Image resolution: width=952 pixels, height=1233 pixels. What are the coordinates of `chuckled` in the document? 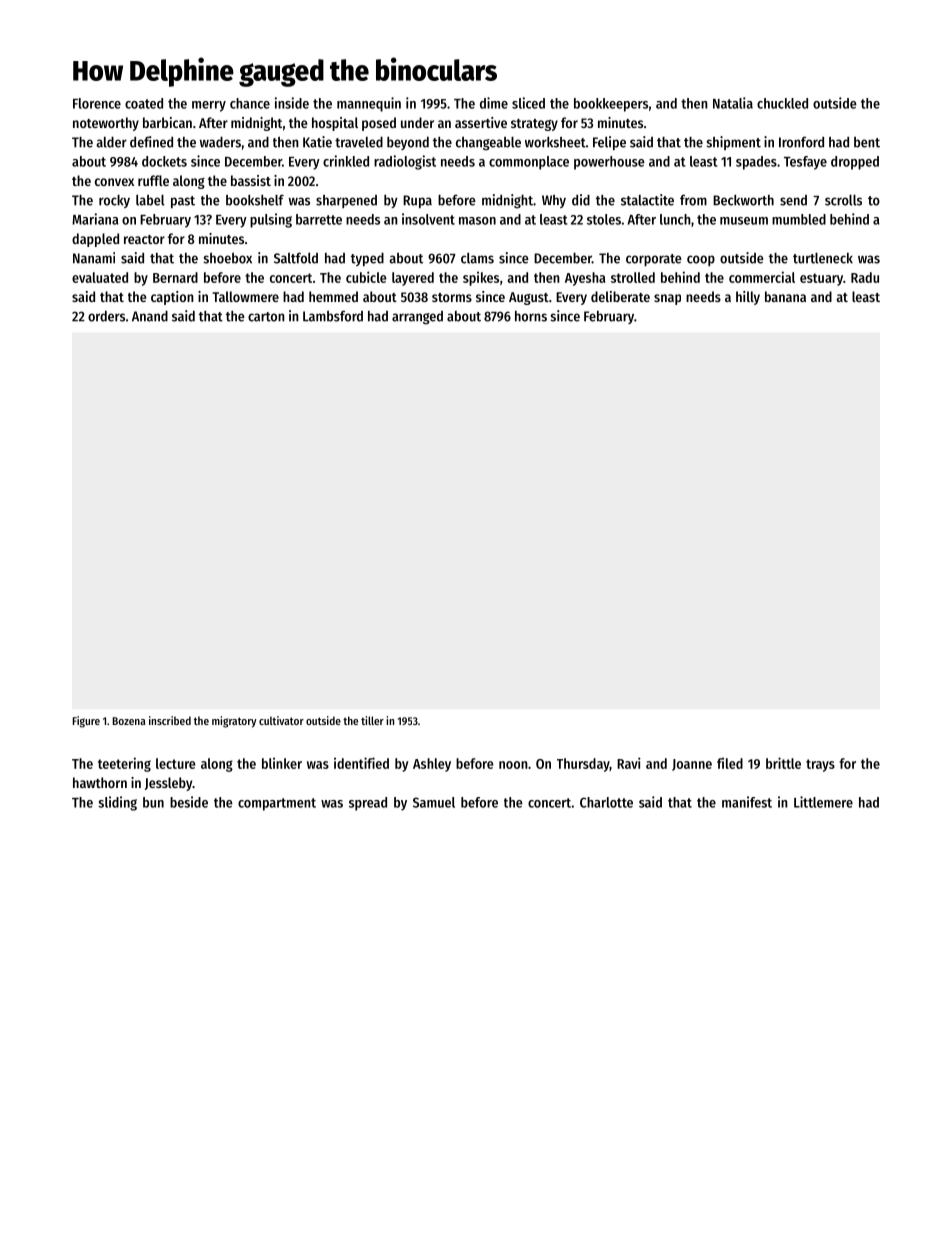 It's located at (782, 103).
